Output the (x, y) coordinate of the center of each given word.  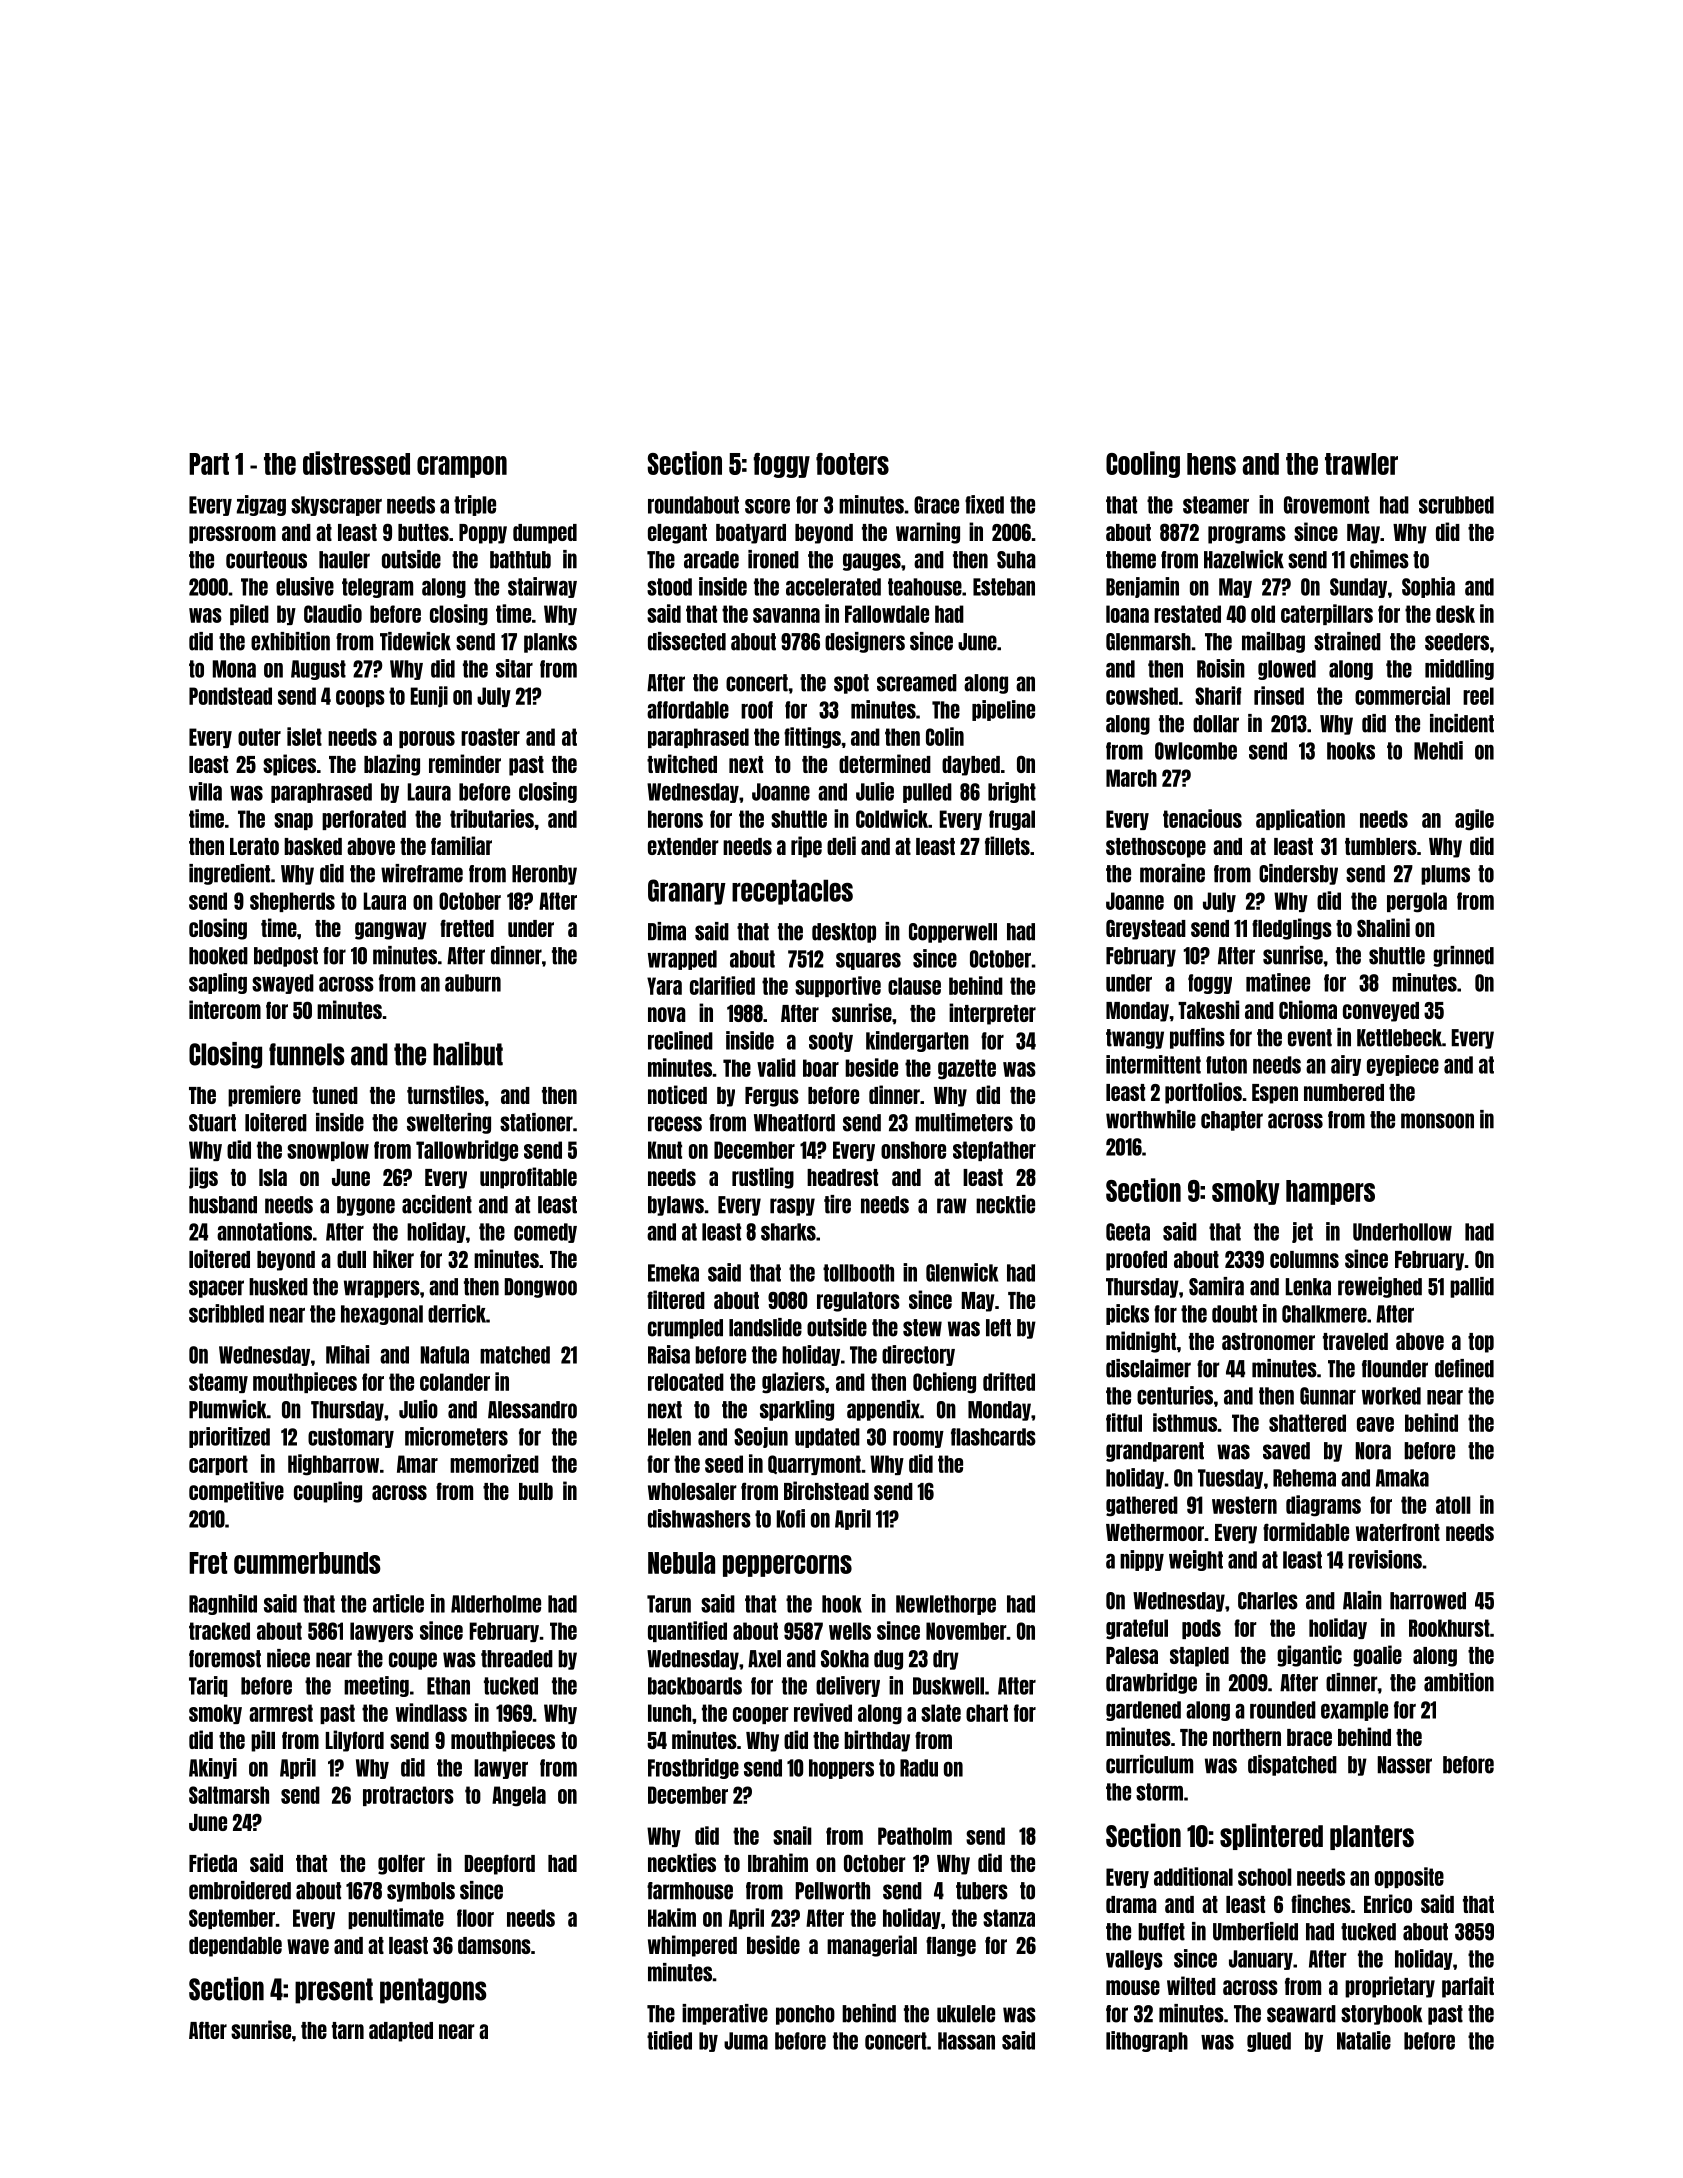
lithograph (1147, 2041)
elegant (677, 534)
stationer (536, 1122)
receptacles (792, 892)
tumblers (1381, 846)
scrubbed (1456, 505)
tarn (348, 2030)
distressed (356, 463)
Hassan (966, 2041)
